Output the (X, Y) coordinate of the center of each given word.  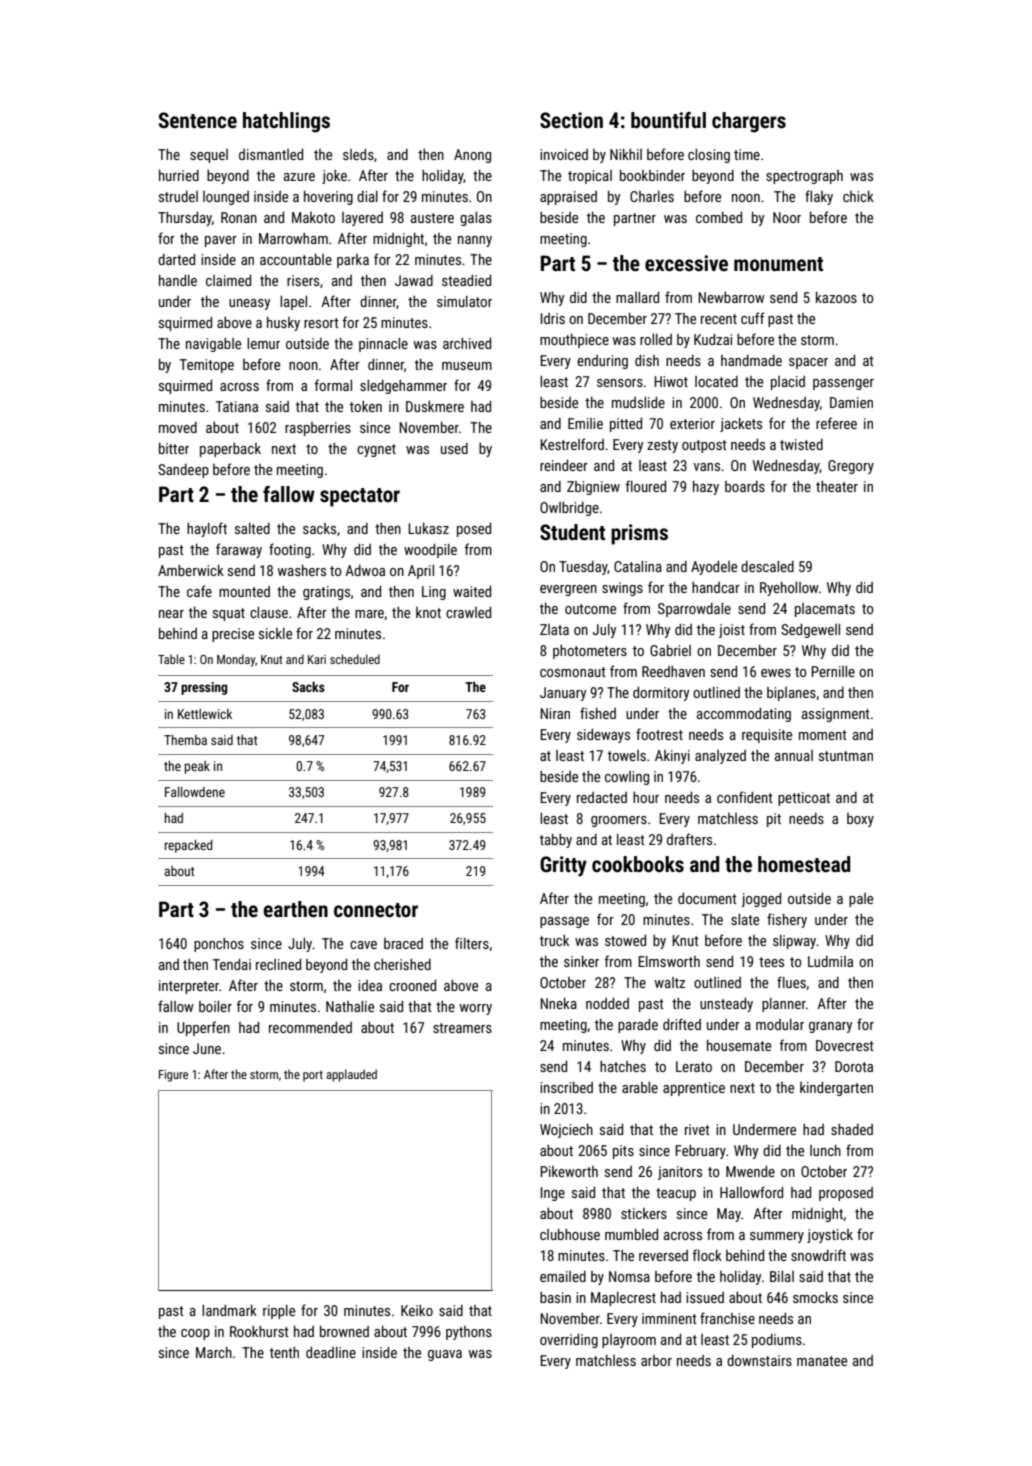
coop (195, 1334)
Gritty (563, 866)
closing (709, 156)
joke (334, 177)
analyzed (720, 757)
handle (178, 280)
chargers (749, 122)
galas (476, 219)
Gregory (851, 467)
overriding (569, 1341)
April (421, 572)
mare (369, 614)
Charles (652, 196)
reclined (278, 964)
